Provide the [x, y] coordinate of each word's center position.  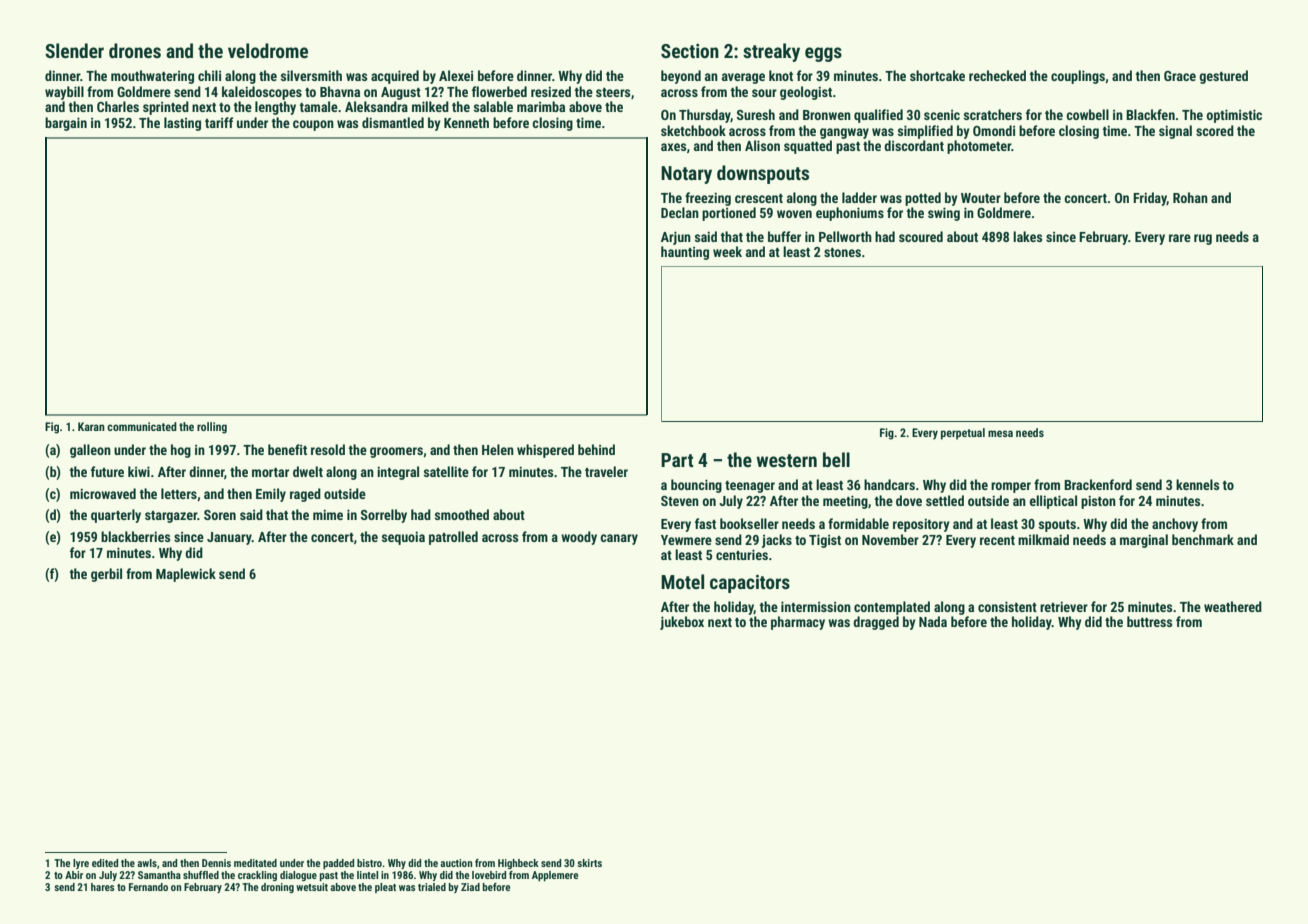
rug [1203, 239]
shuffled [201, 875]
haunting [685, 253]
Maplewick [186, 575]
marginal [1144, 541]
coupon [313, 125]
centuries [742, 554]
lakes [1027, 236]
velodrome [268, 50]
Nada [933, 621]
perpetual [963, 434]
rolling [212, 428]
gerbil [106, 575]
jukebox [682, 623]
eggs [823, 54]
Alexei [456, 75]
